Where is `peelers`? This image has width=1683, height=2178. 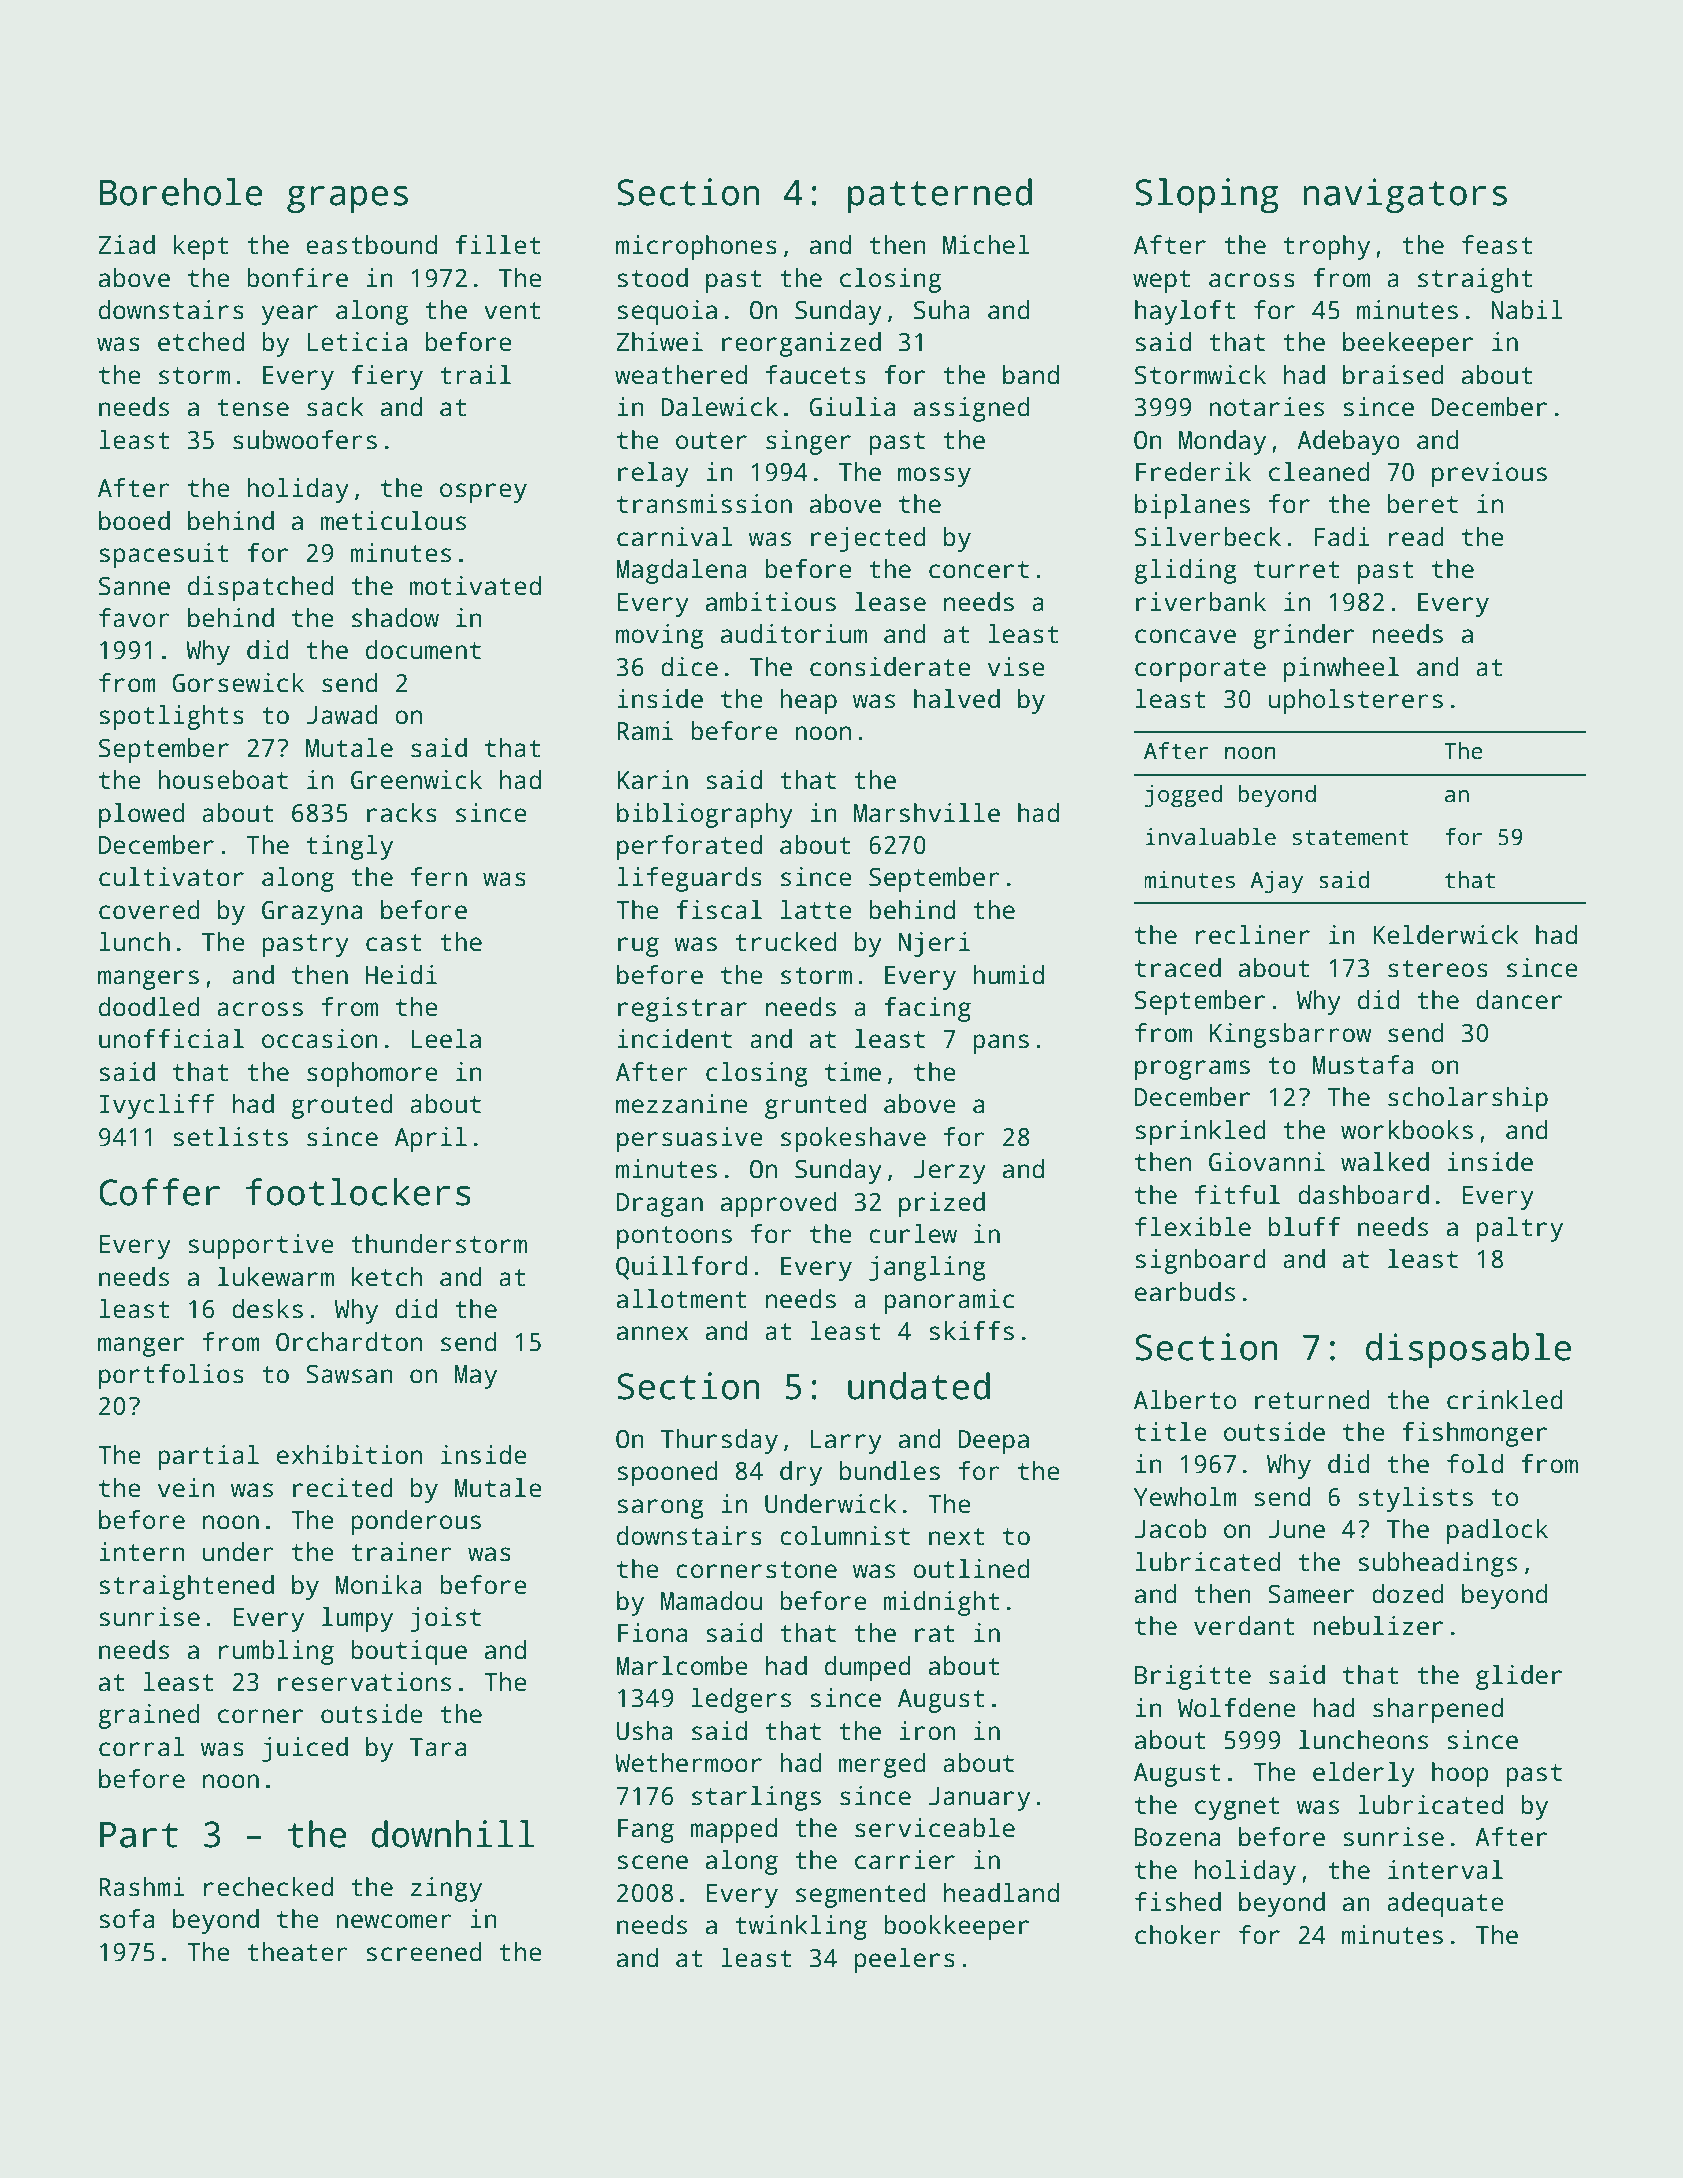
peelers is located at coordinates (905, 1960).
